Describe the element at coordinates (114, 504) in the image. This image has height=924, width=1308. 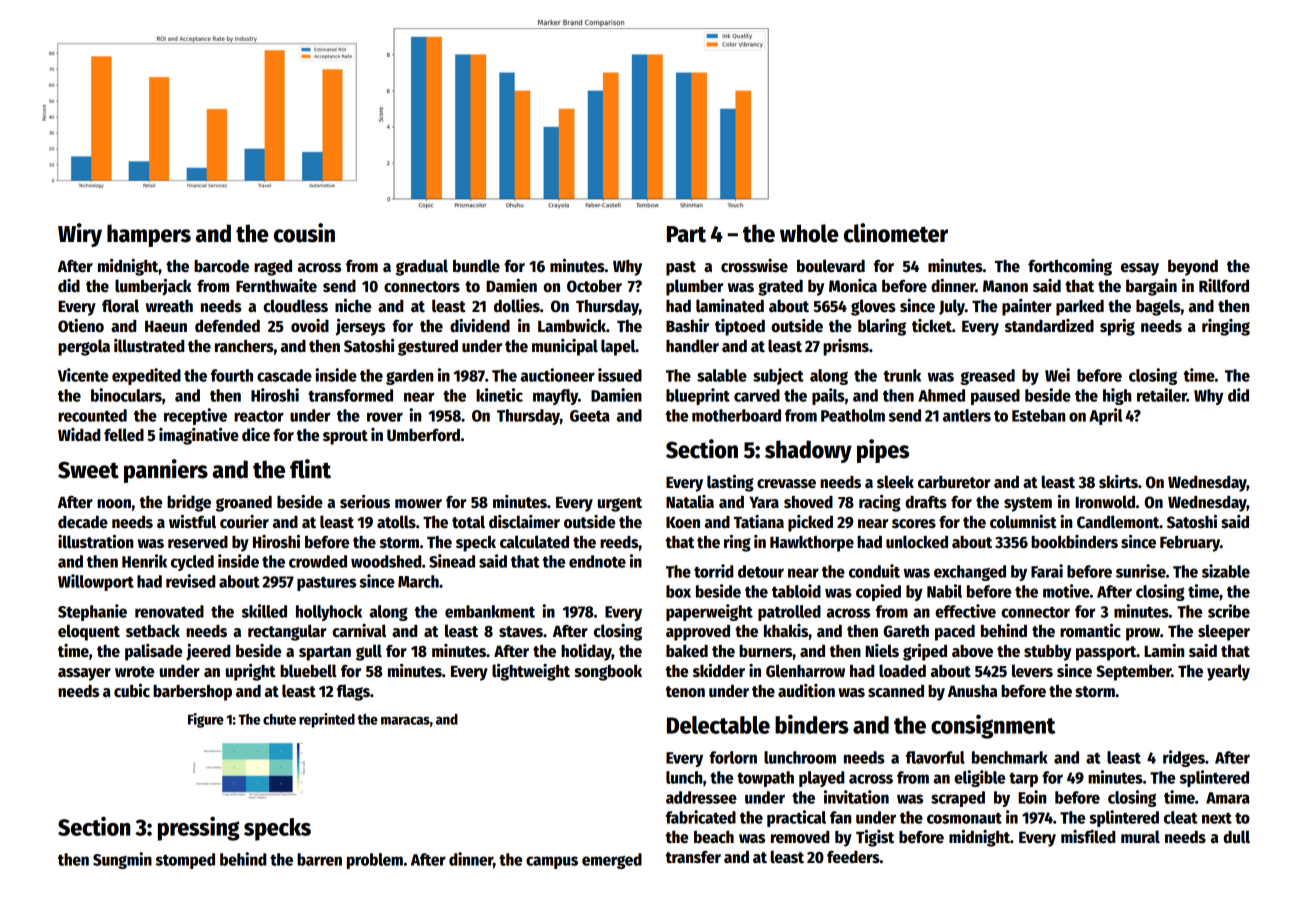
I see `noon` at that location.
